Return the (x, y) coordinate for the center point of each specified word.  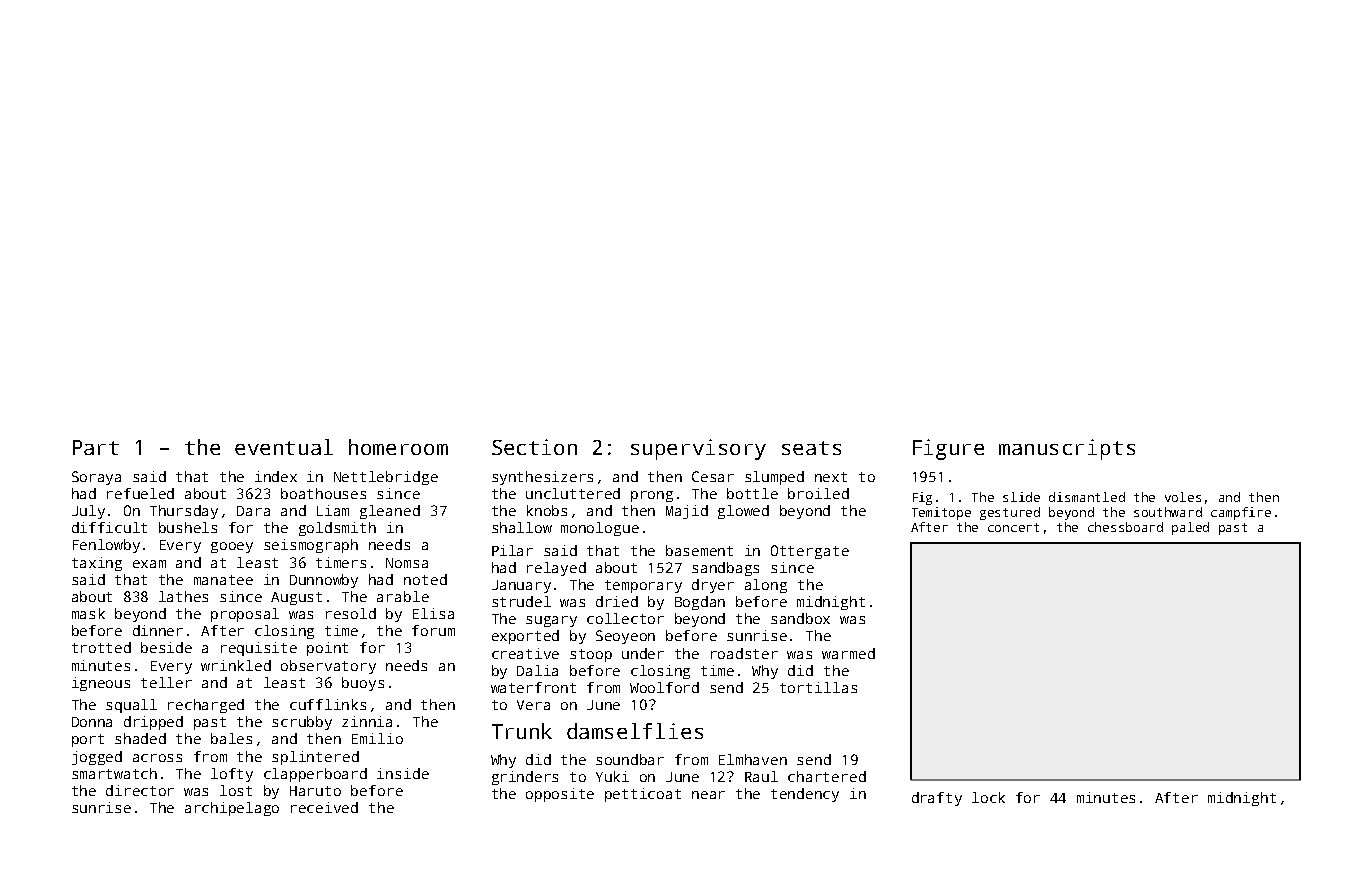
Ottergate (810, 552)
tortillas (818, 687)
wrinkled (236, 665)
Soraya (96, 478)
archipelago (232, 809)
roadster (744, 653)
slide (1021, 497)
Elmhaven (753, 759)
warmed (848, 653)
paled (1190, 528)
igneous (101, 684)
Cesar (713, 476)
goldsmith (337, 529)
